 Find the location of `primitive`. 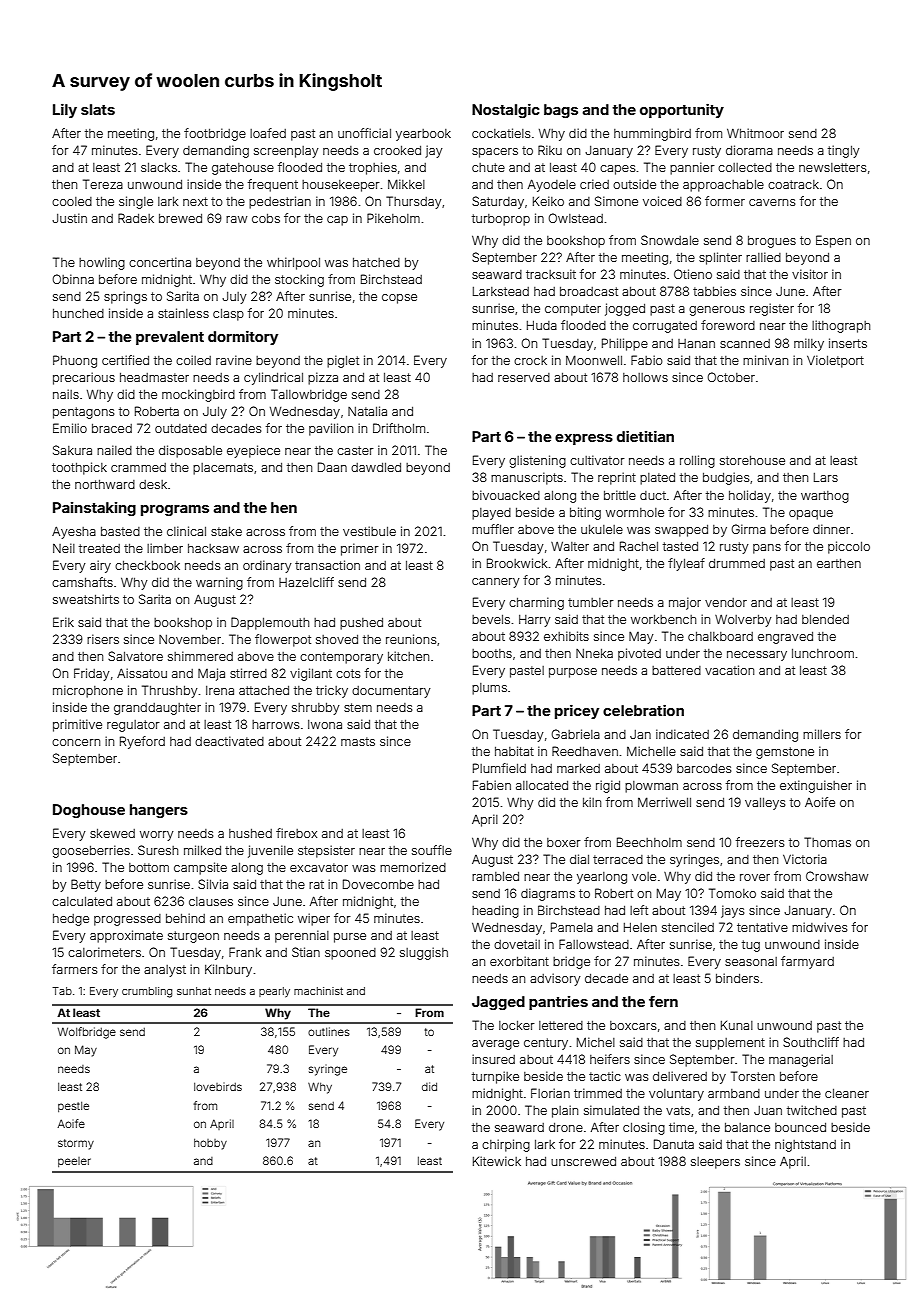

primitive is located at coordinates (77, 725).
